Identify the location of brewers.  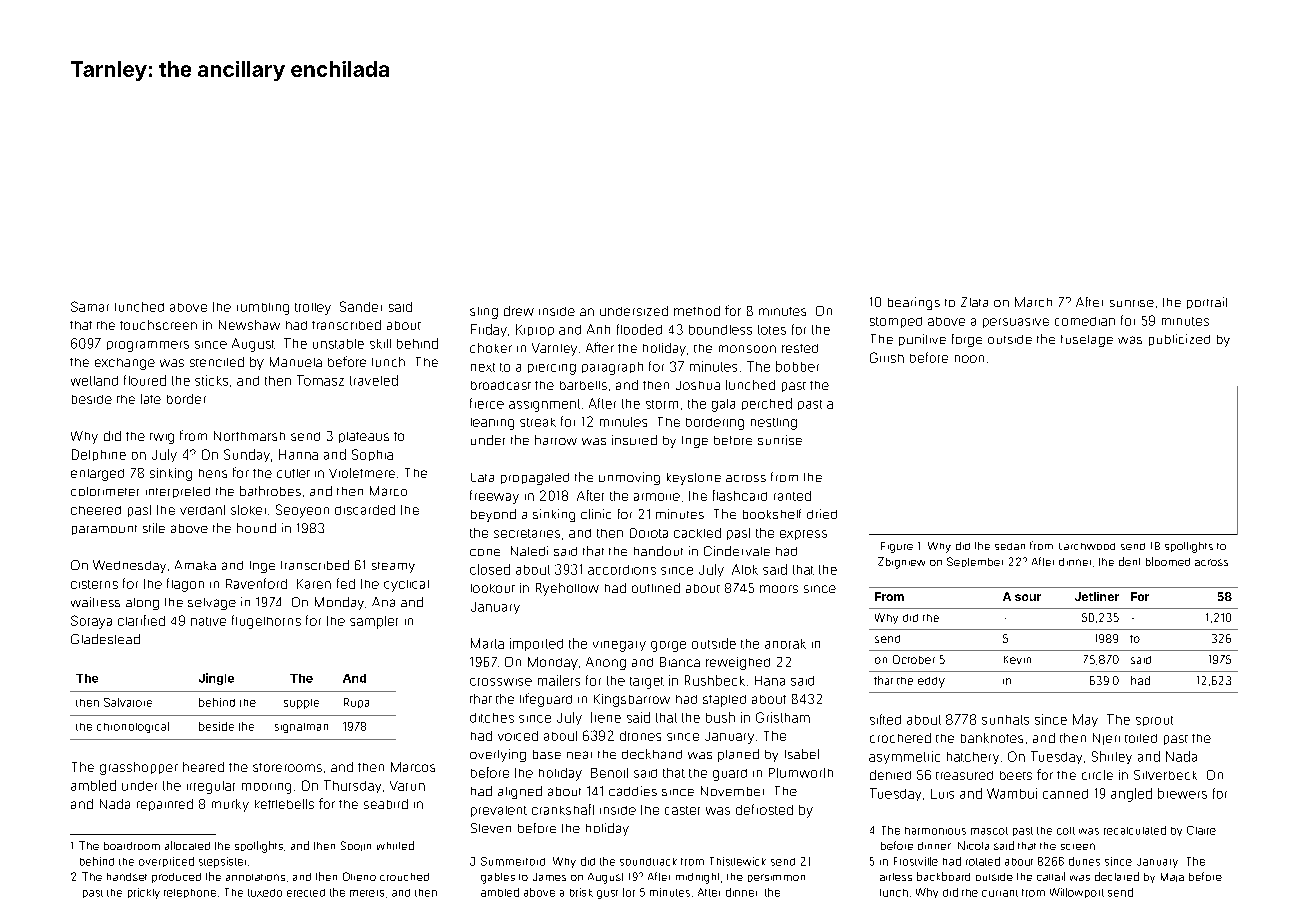
(1182, 793).
